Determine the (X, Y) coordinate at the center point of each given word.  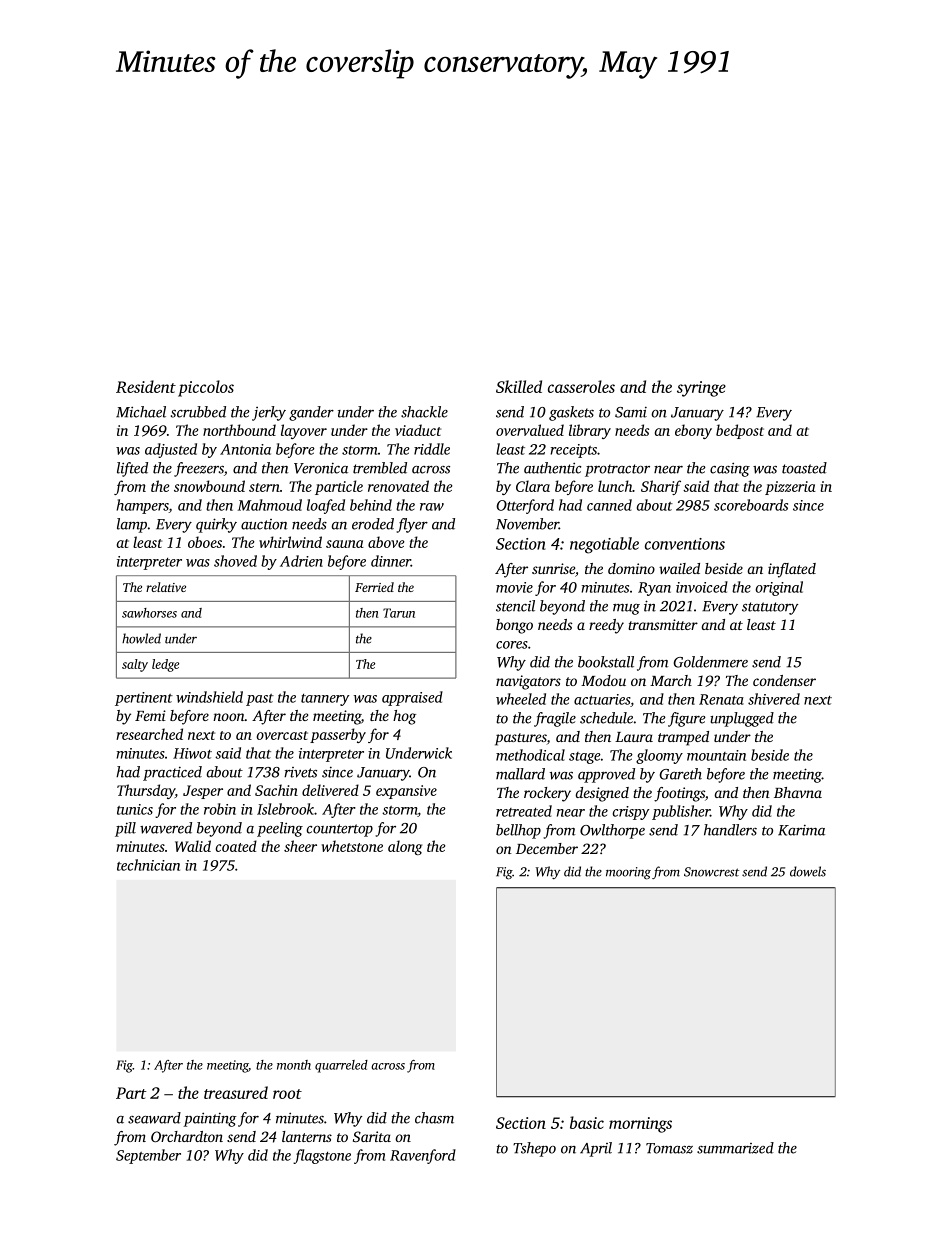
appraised (412, 698)
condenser (784, 680)
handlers (730, 830)
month (294, 1065)
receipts (573, 451)
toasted (804, 468)
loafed (326, 506)
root (287, 1094)
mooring (628, 873)
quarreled (341, 1066)
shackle (424, 412)
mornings (640, 1125)
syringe (701, 389)
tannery (325, 700)
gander (311, 413)
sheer (300, 846)
